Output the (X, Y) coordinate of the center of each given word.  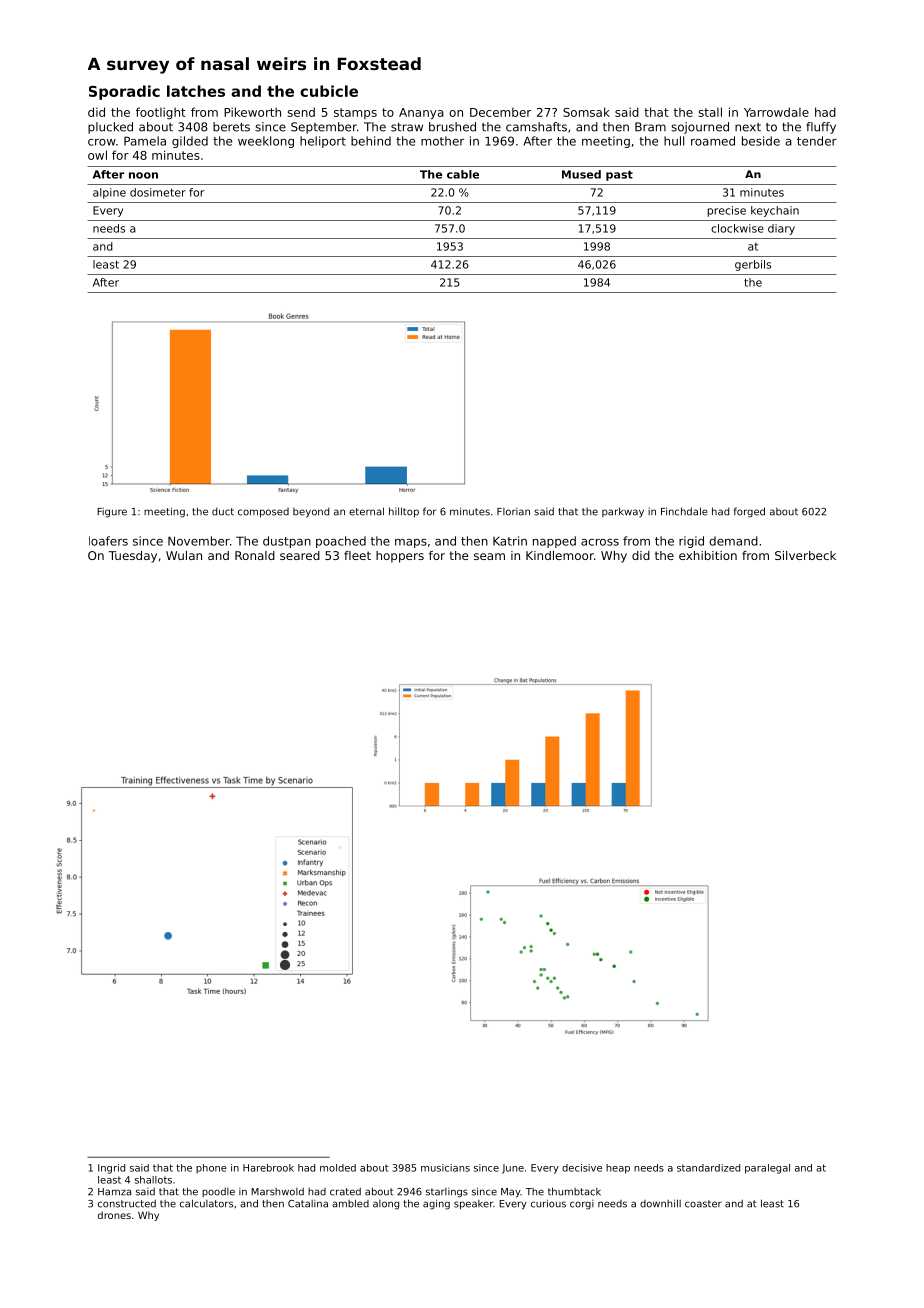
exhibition (708, 555)
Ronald (255, 555)
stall (710, 112)
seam (489, 556)
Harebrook (268, 1168)
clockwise (737, 228)
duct (223, 511)
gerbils (753, 265)
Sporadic (124, 92)
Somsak (586, 112)
